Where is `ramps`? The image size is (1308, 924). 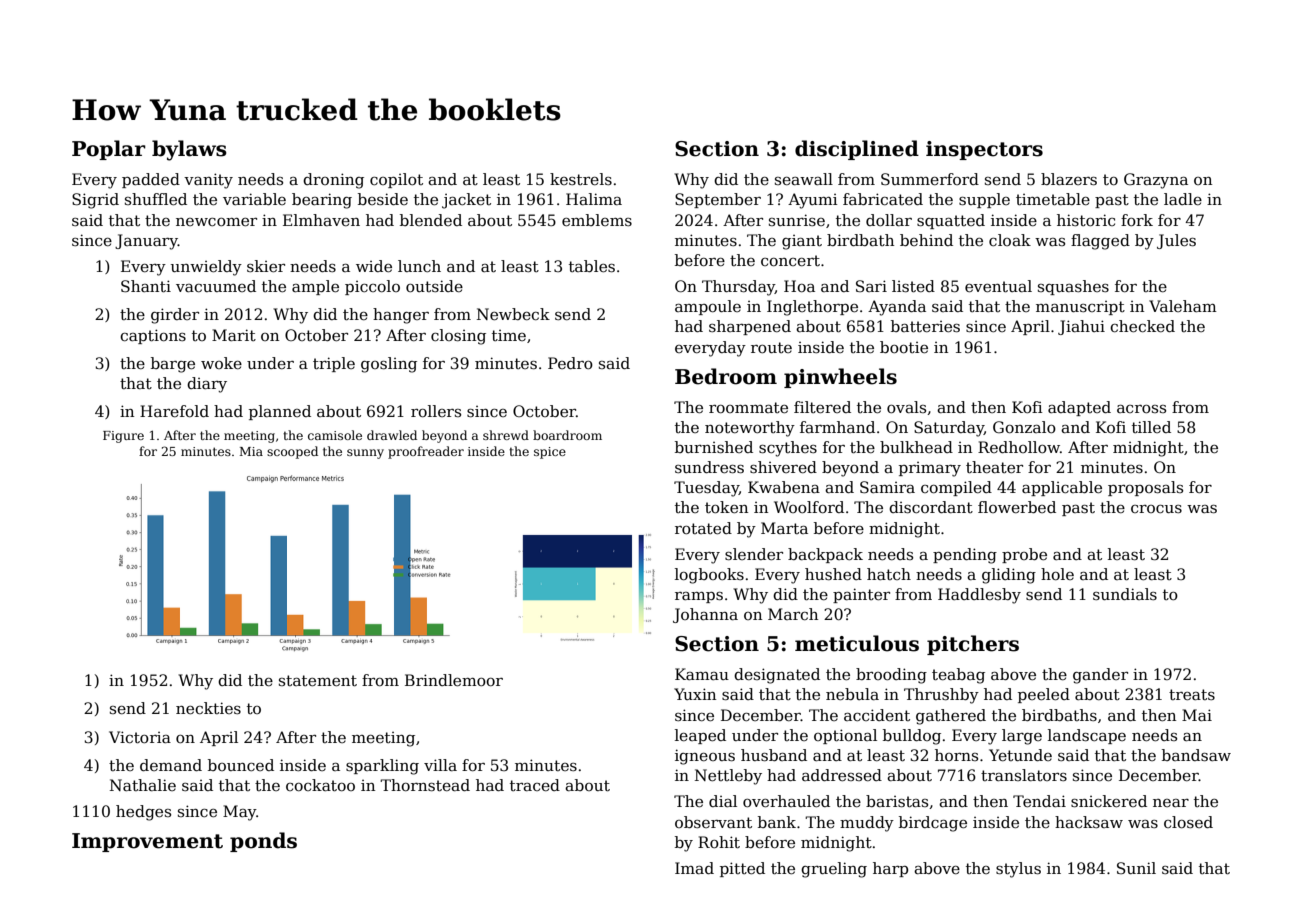 ramps is located at coordinates (699, 597).
